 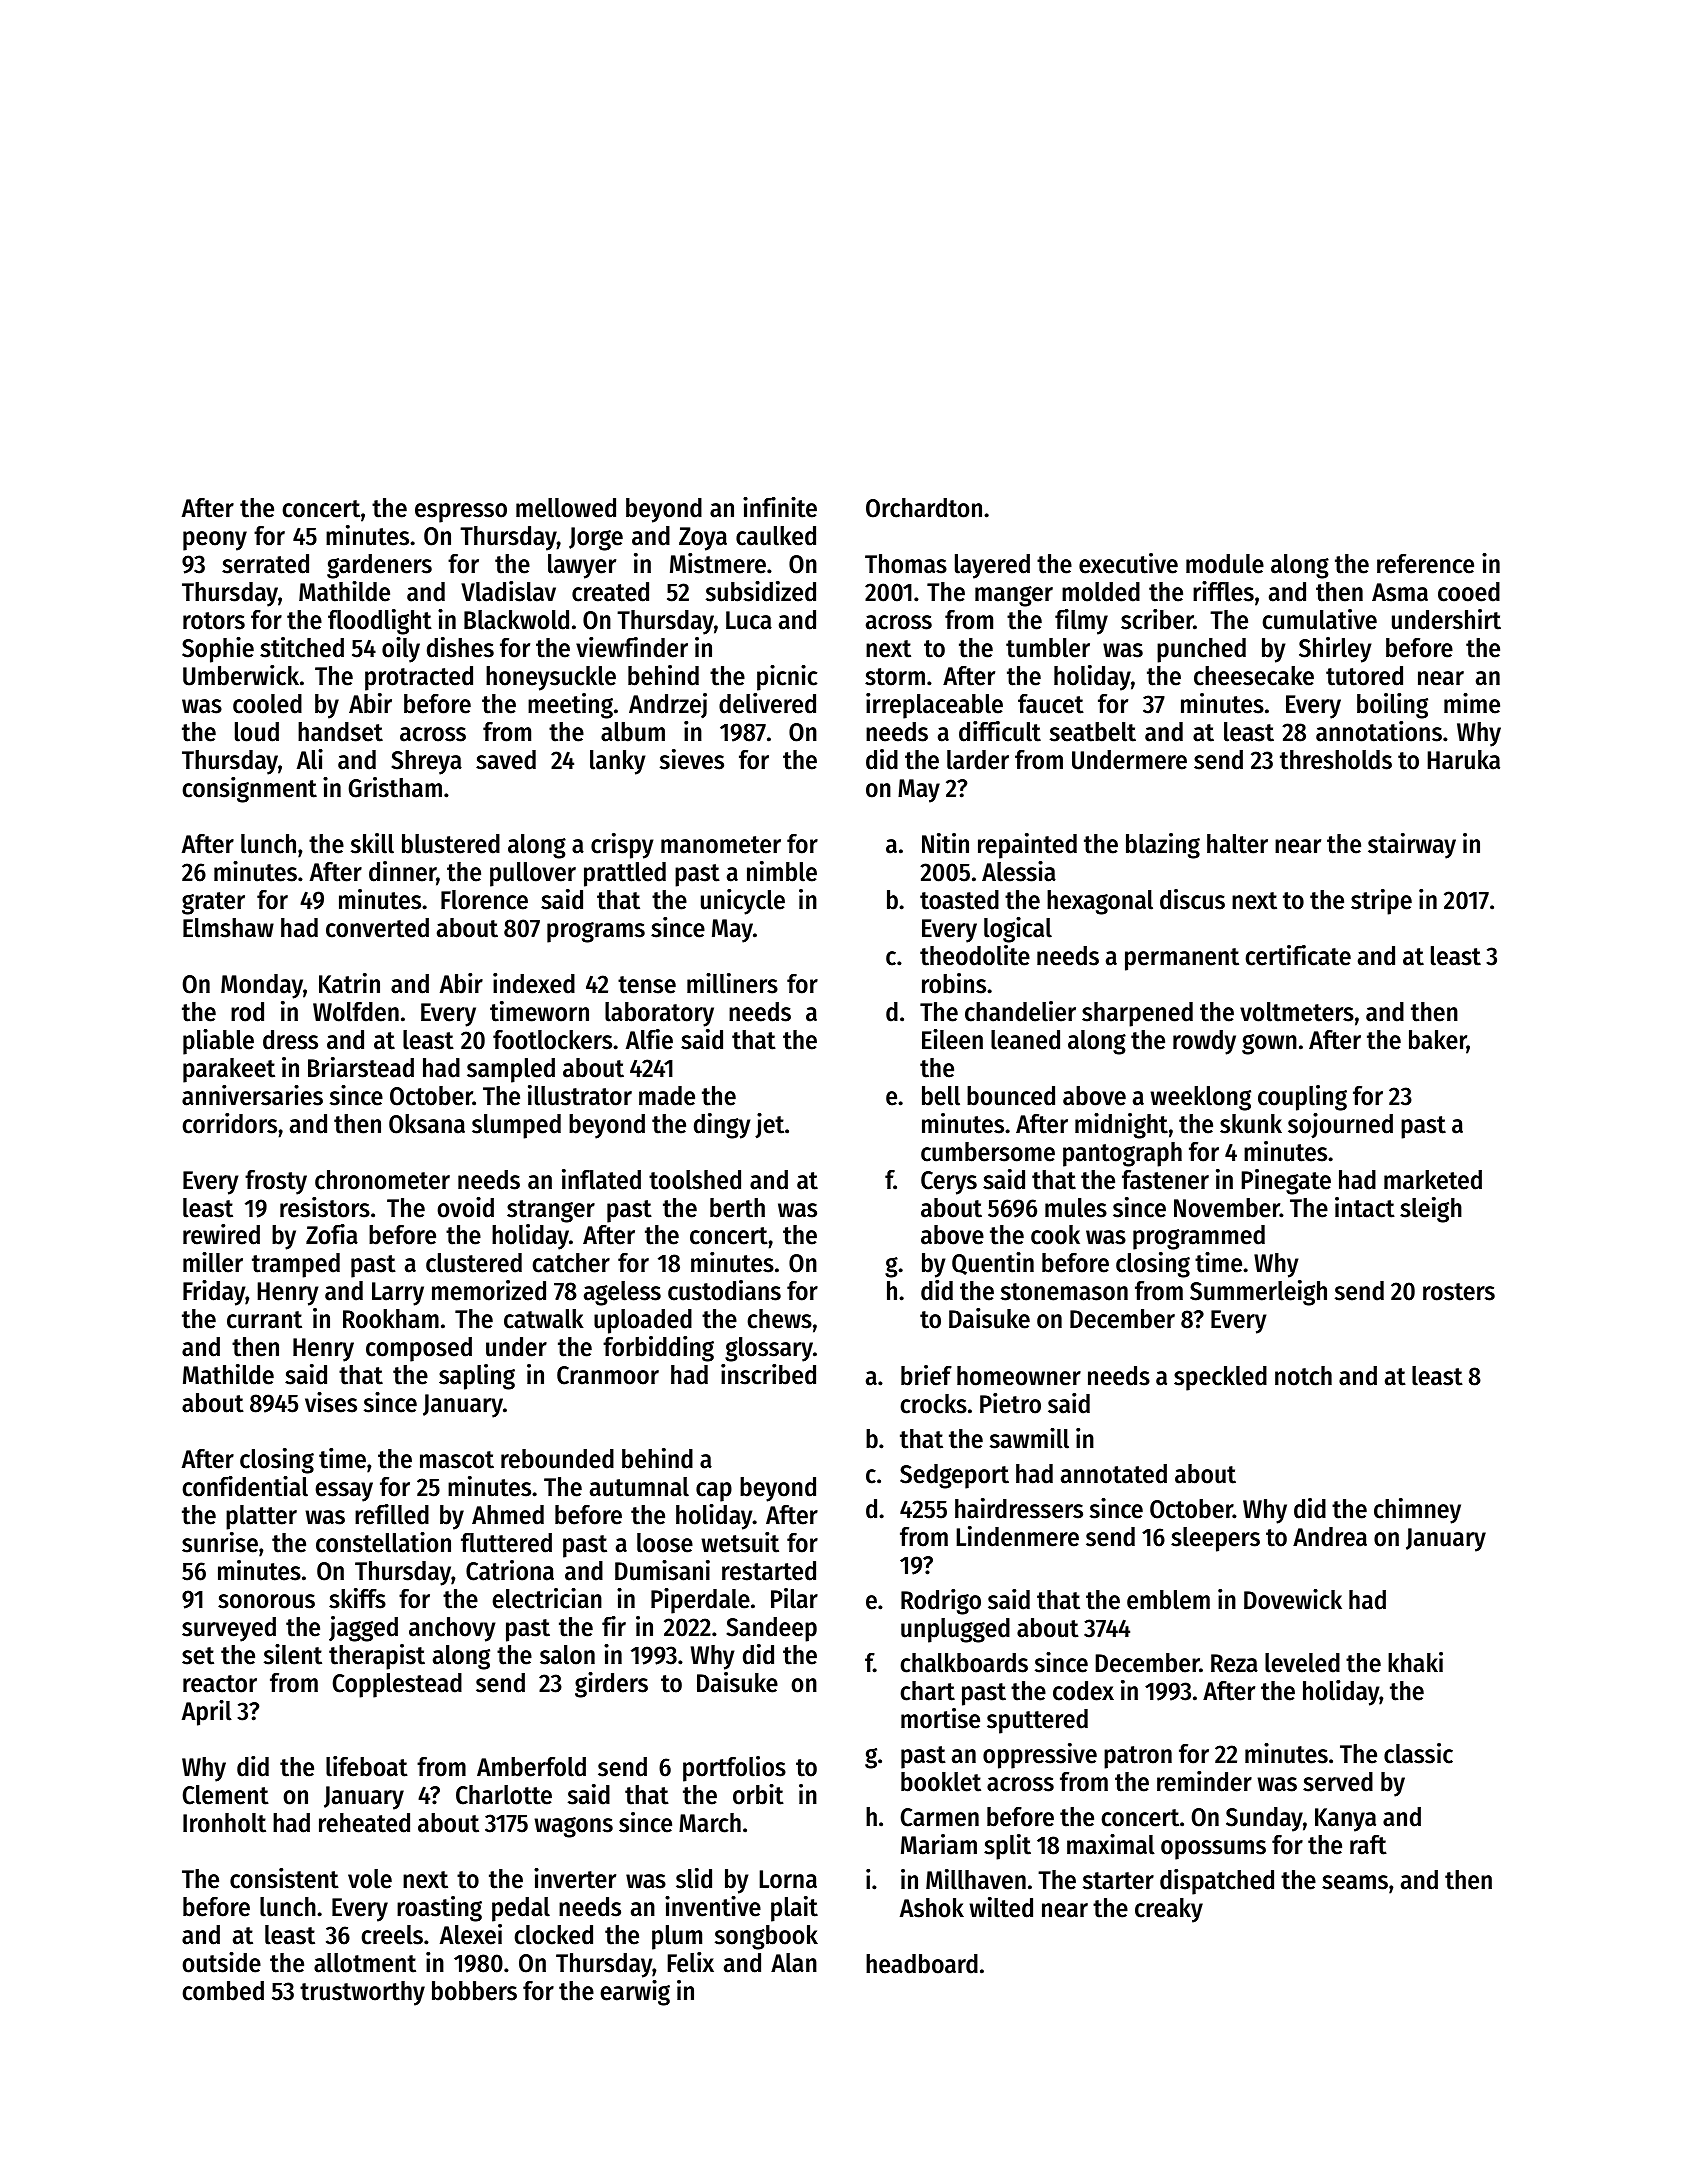 What do you see at coordinates (635, 1993) in the page?
I see `earwig` at bounding box center [635, 1993].
